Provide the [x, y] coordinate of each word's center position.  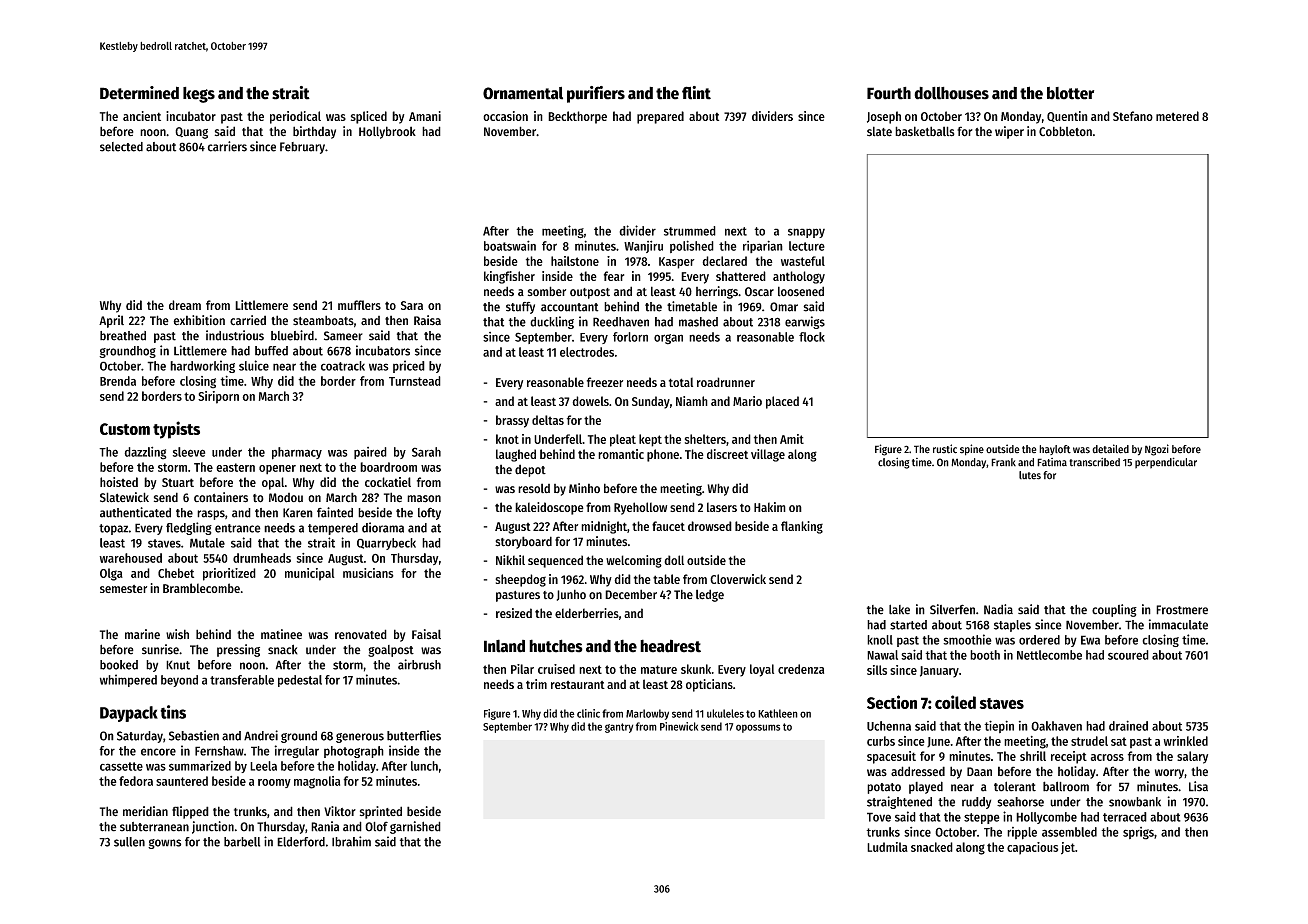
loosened [801, 291]
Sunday [651, 402]
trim [536, 684]
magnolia [317, 782]
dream [185, 305]
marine [142, 634]
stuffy [520, 308]
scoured [1128, 655]
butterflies [414, 735]
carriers [227, 146]
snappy [806, 233]
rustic [945, 449]
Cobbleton [1065, 131]
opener [277, 470]
